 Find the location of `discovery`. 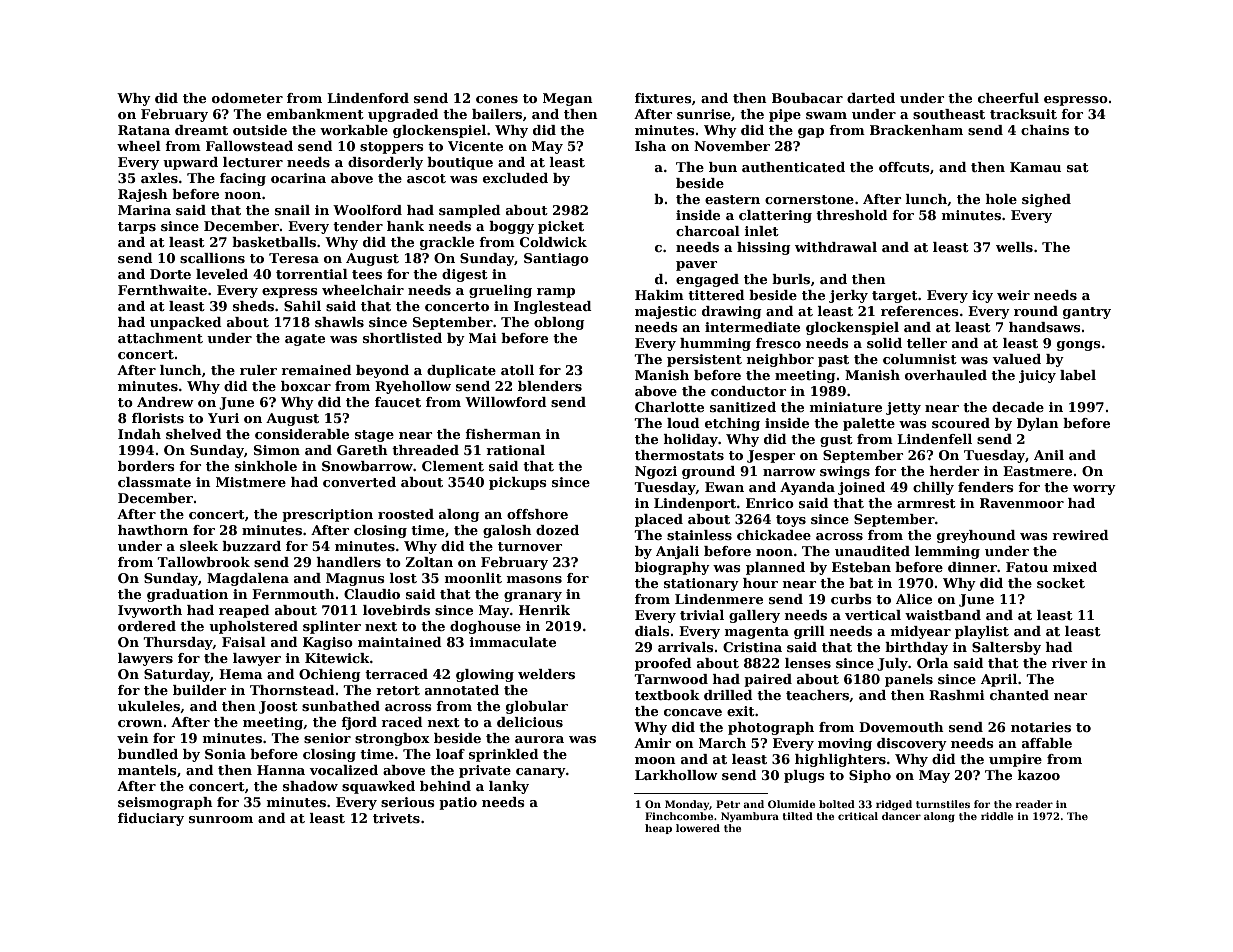

discovery is located at coordinates (912, 744).
